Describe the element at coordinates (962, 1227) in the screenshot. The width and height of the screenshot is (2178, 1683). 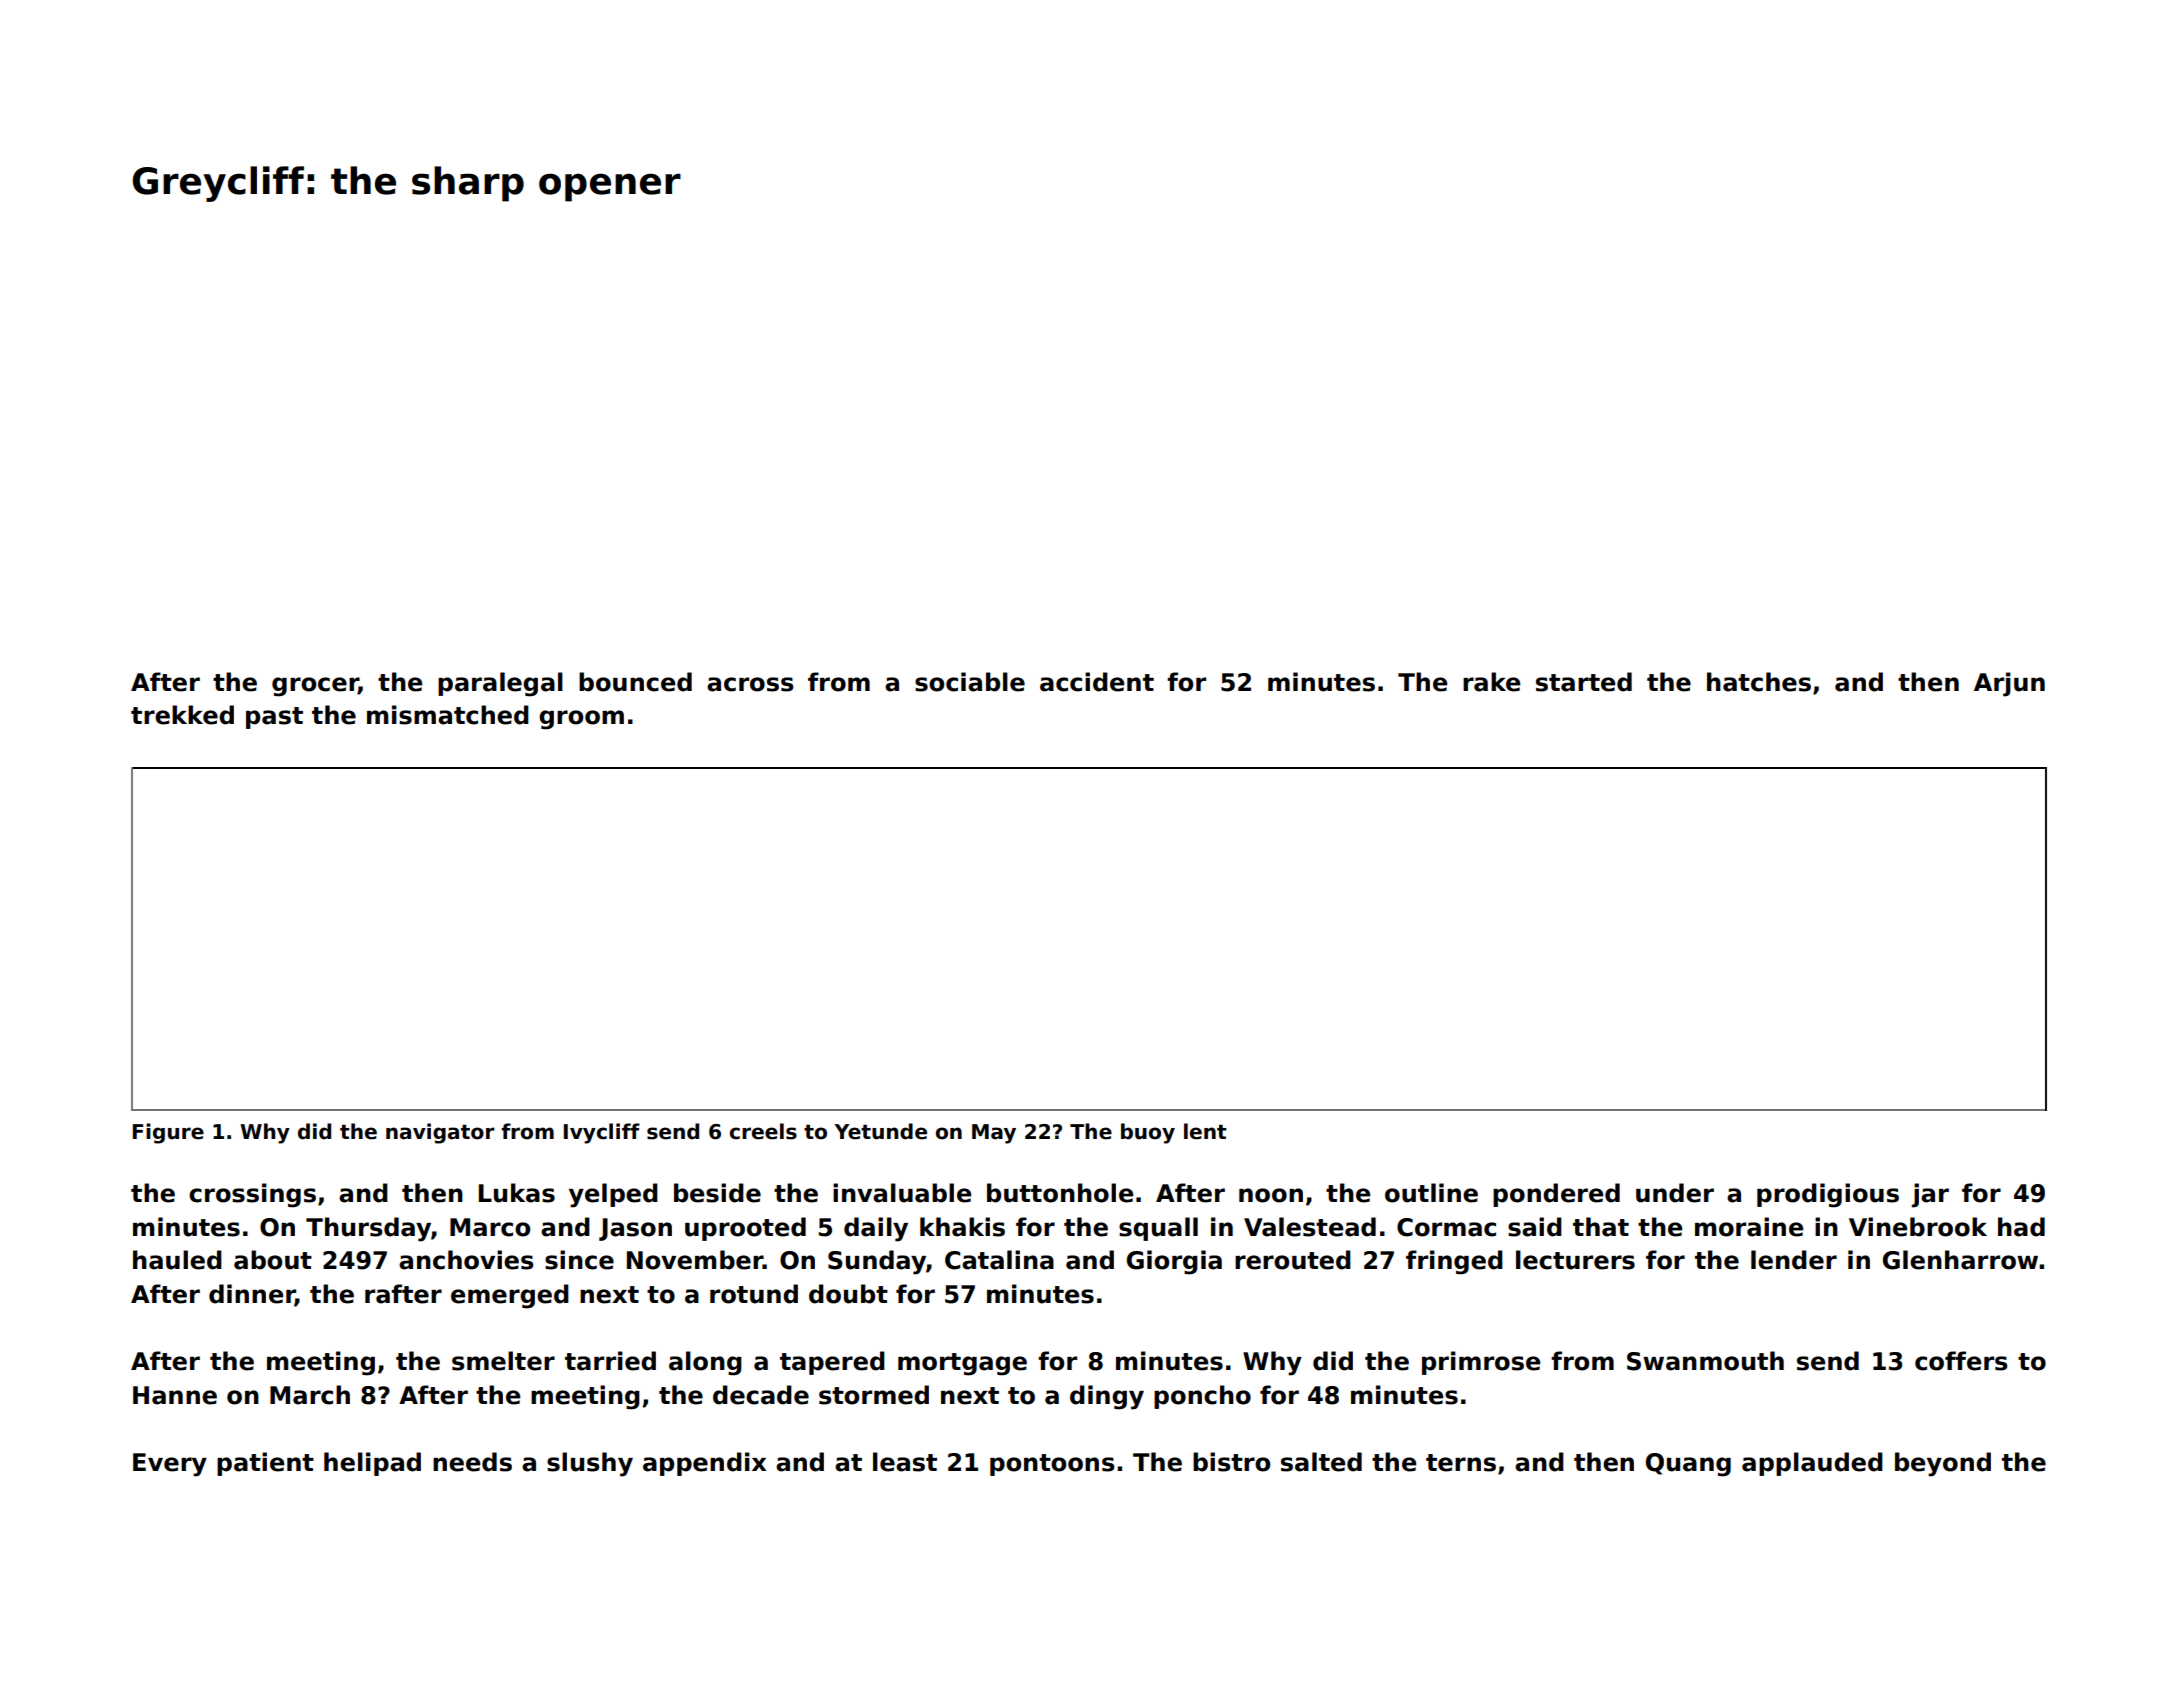
I see `khakis` at that location.
